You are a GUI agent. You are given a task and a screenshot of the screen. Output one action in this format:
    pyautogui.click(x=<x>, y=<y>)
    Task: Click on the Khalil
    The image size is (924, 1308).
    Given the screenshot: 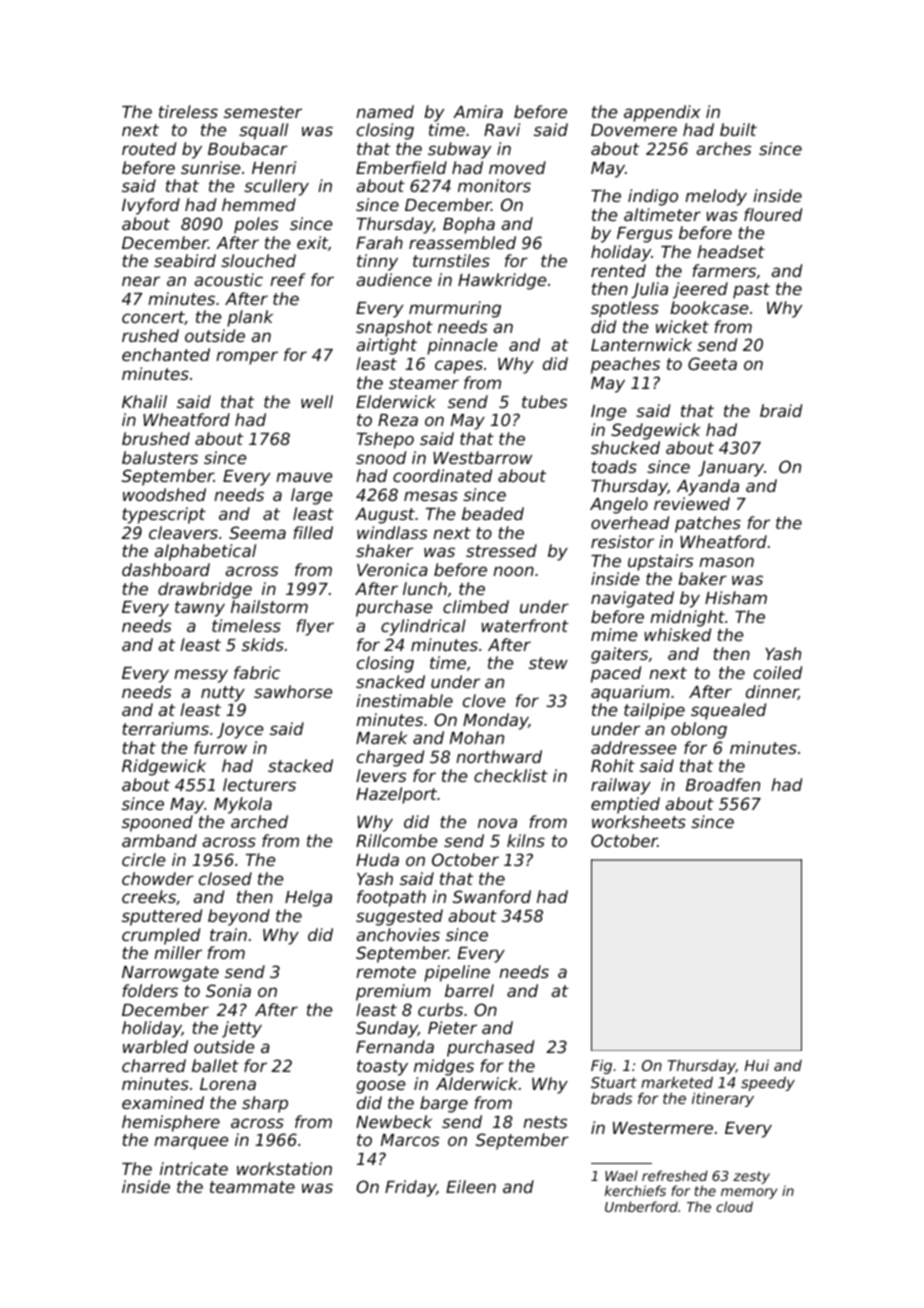 What is the action you would take?
    pyautogui.click(x=144, y=401)
